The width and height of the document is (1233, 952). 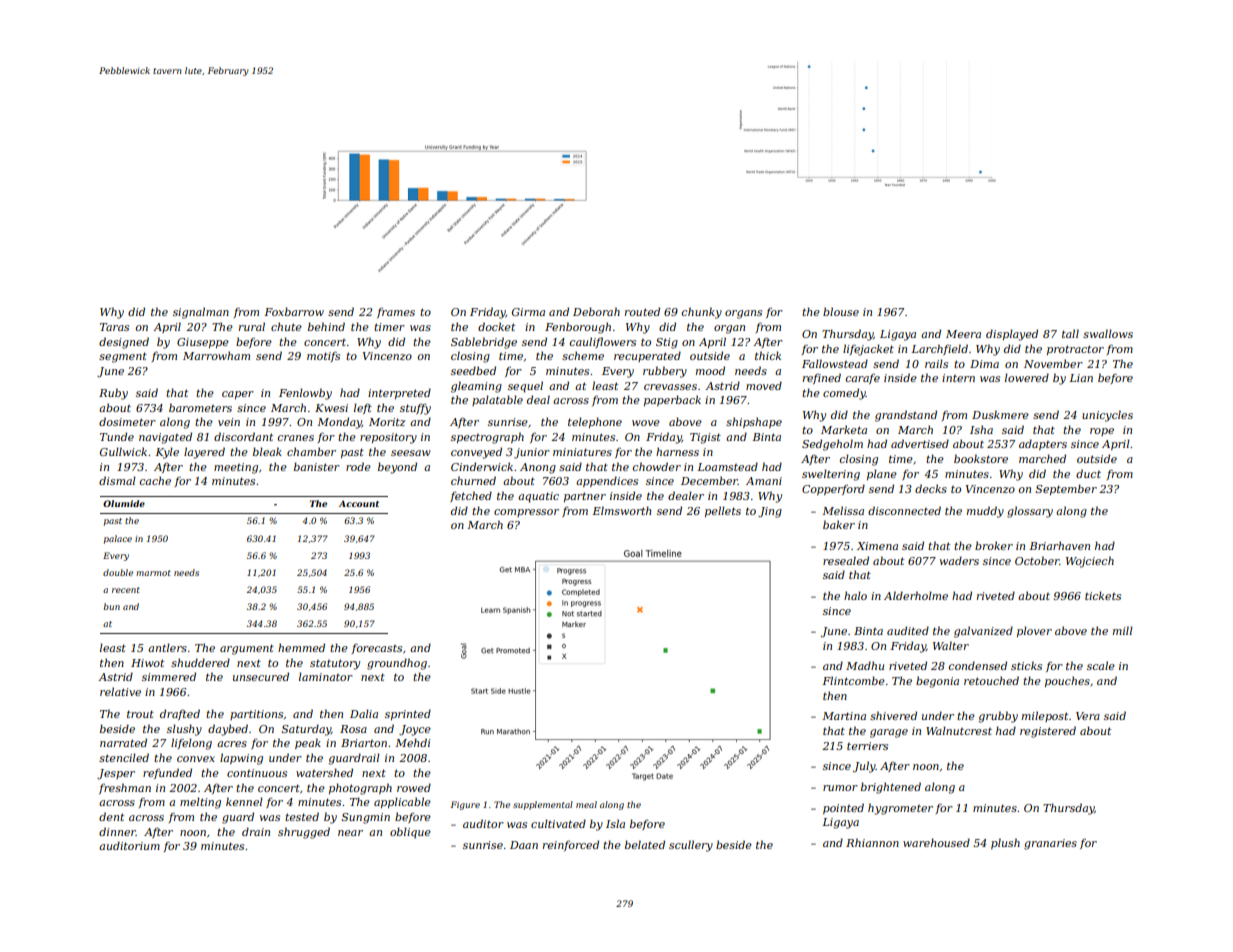 I want to click on belated, so click(x=645, y=844).
